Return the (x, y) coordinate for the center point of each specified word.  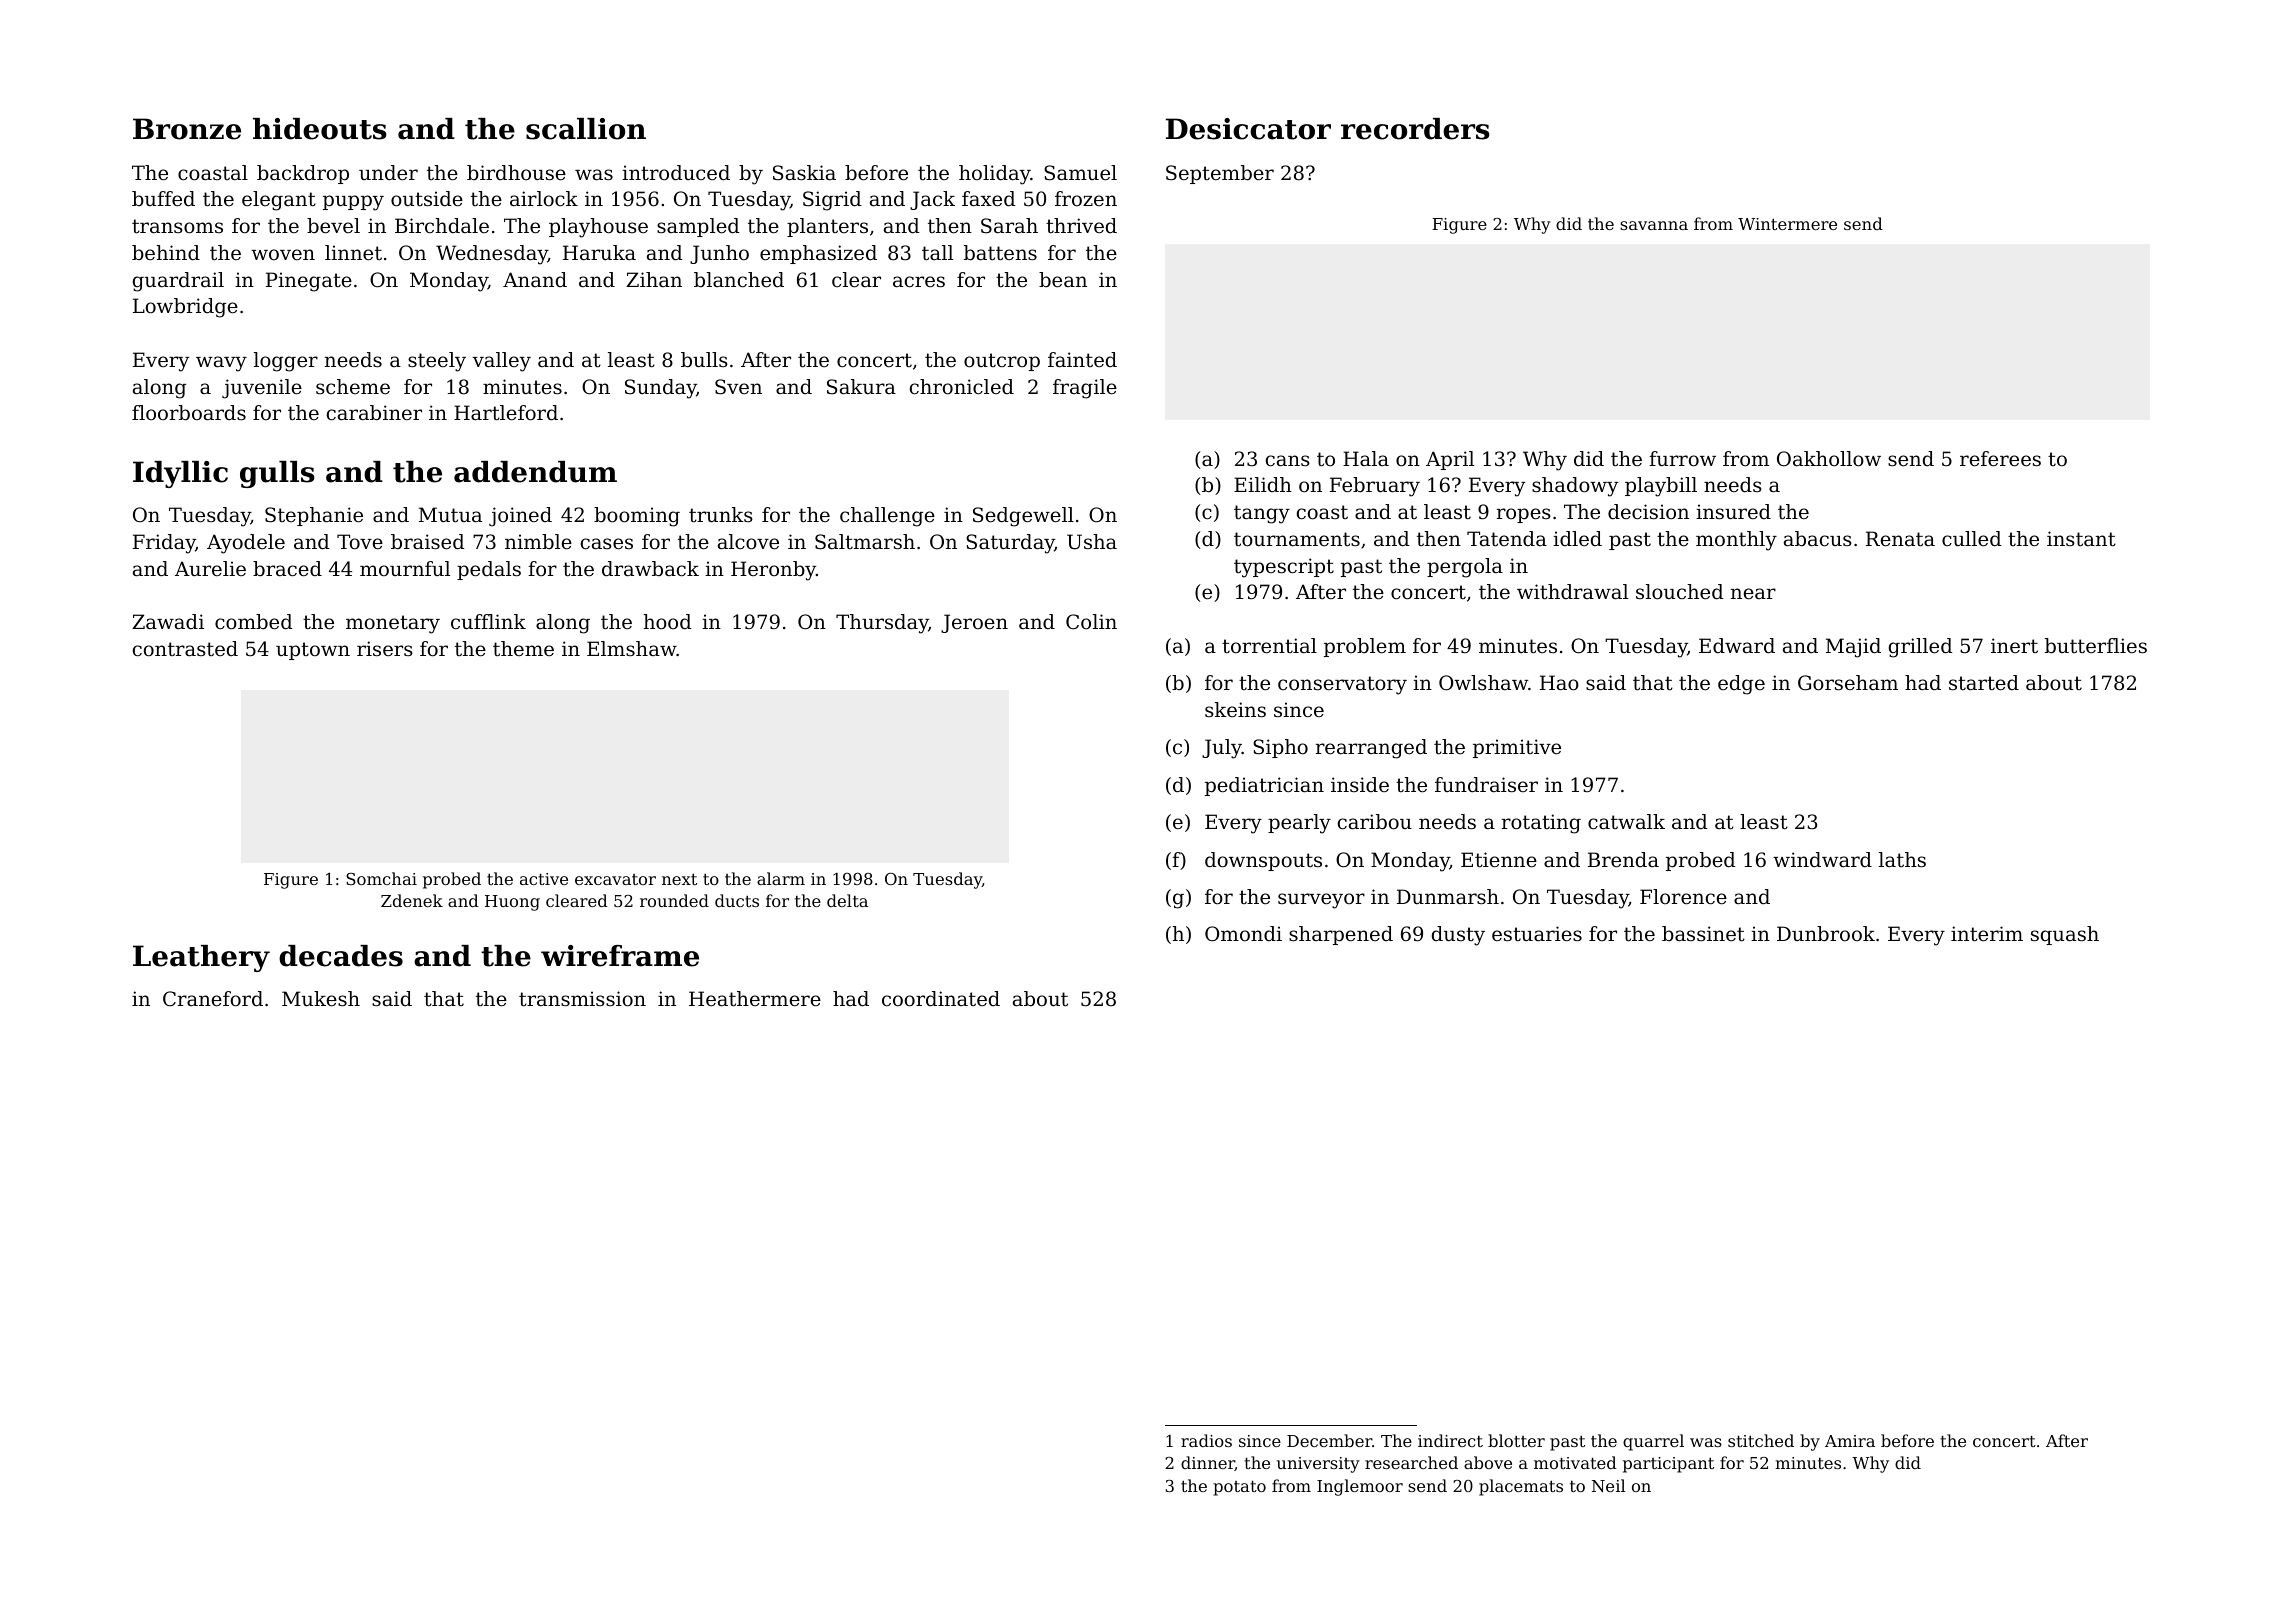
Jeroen (974, 623)
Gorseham (1848, 683)
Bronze (187, 129)
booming (637, 517)
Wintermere (1787, 224)
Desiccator (1248, 129)
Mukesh (321, 999)
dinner (1208, 1463)
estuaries (1537, 934)
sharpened (1341, 935)
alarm (781, 878)
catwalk (1626, 822)
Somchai (381, 878)
